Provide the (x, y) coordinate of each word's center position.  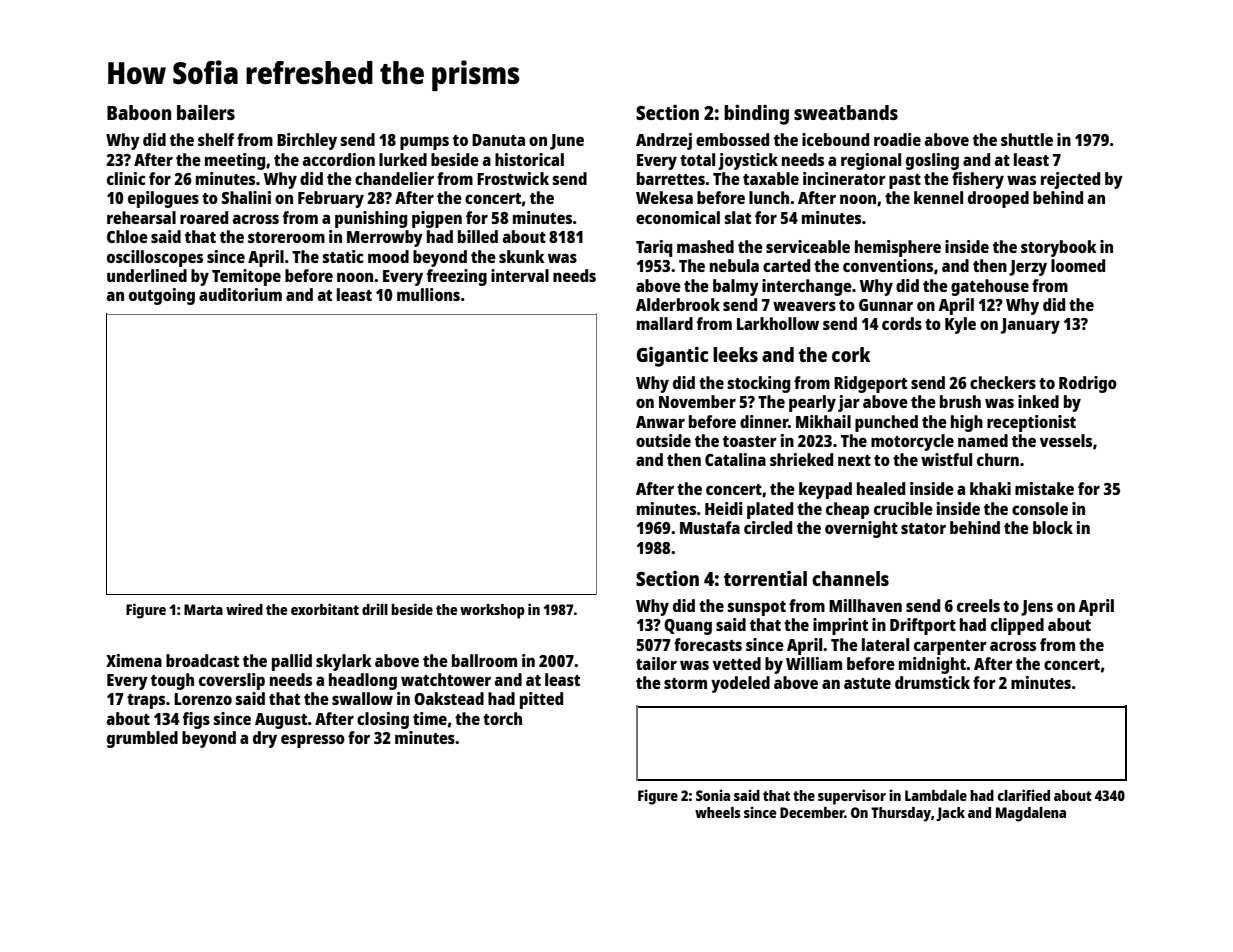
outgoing (162, 296)
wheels (718, 812)
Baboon (139, 112)
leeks (735, 354)
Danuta (498, 140)
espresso (313, 741)
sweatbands (846, 112)
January (1030, 326)
